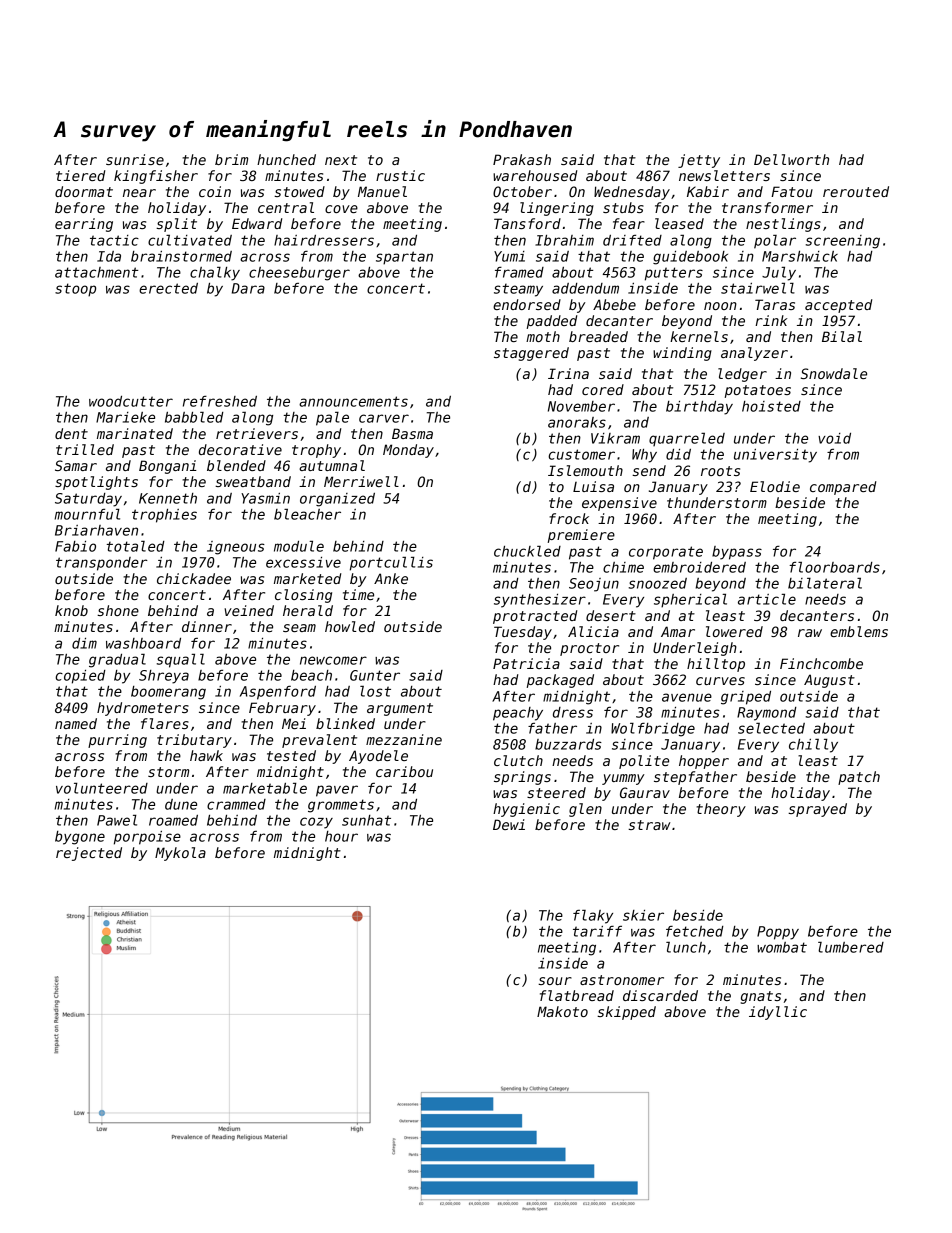 This page has height=1233, width=952. Describe the element at coordinates (560, 681) in the page. I see `packaged` at that location.
